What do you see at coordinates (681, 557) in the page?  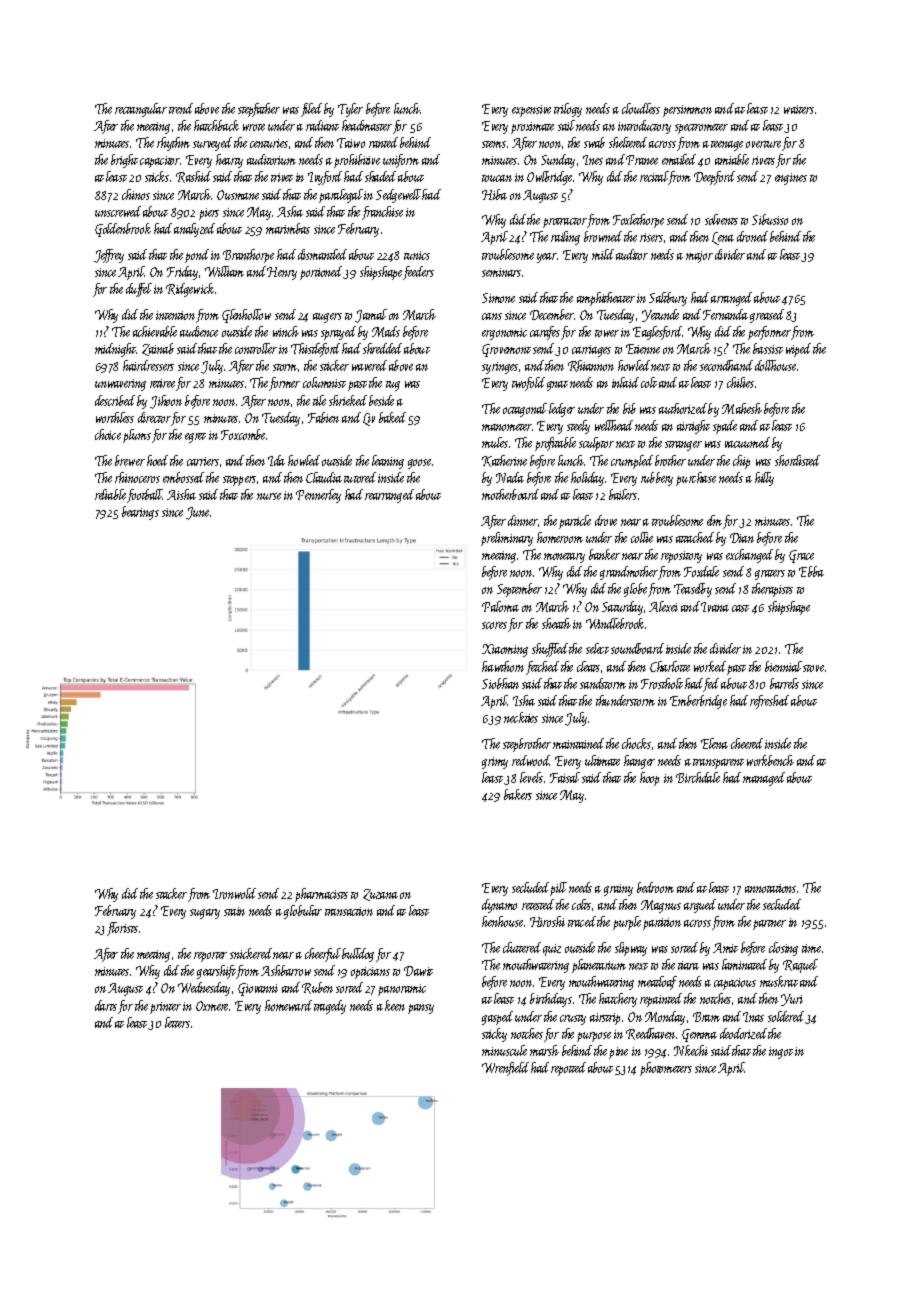 I see `repository` at bounding box center [681, 557].
